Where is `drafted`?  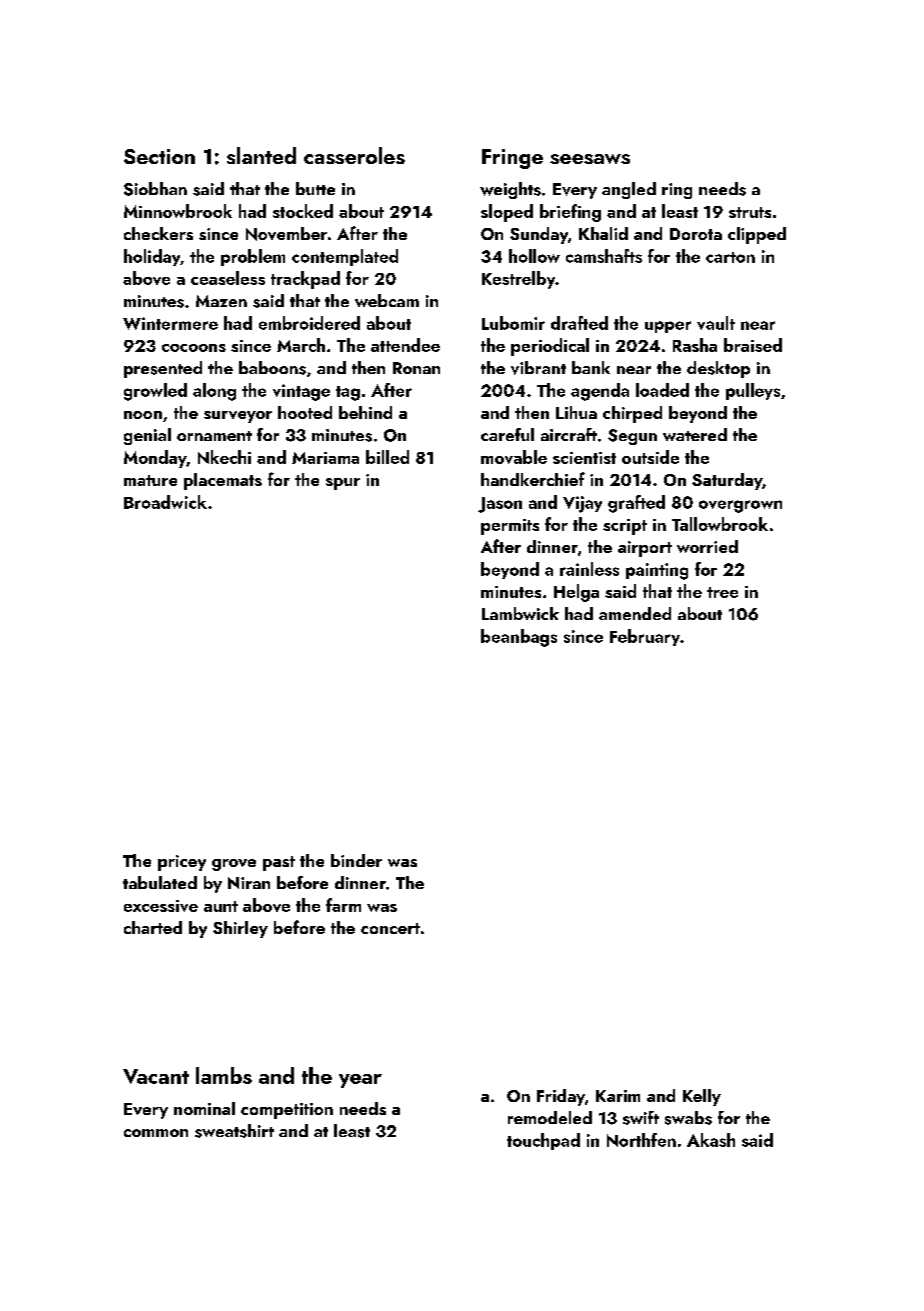 drafted is located at coordinates (579, 323).
